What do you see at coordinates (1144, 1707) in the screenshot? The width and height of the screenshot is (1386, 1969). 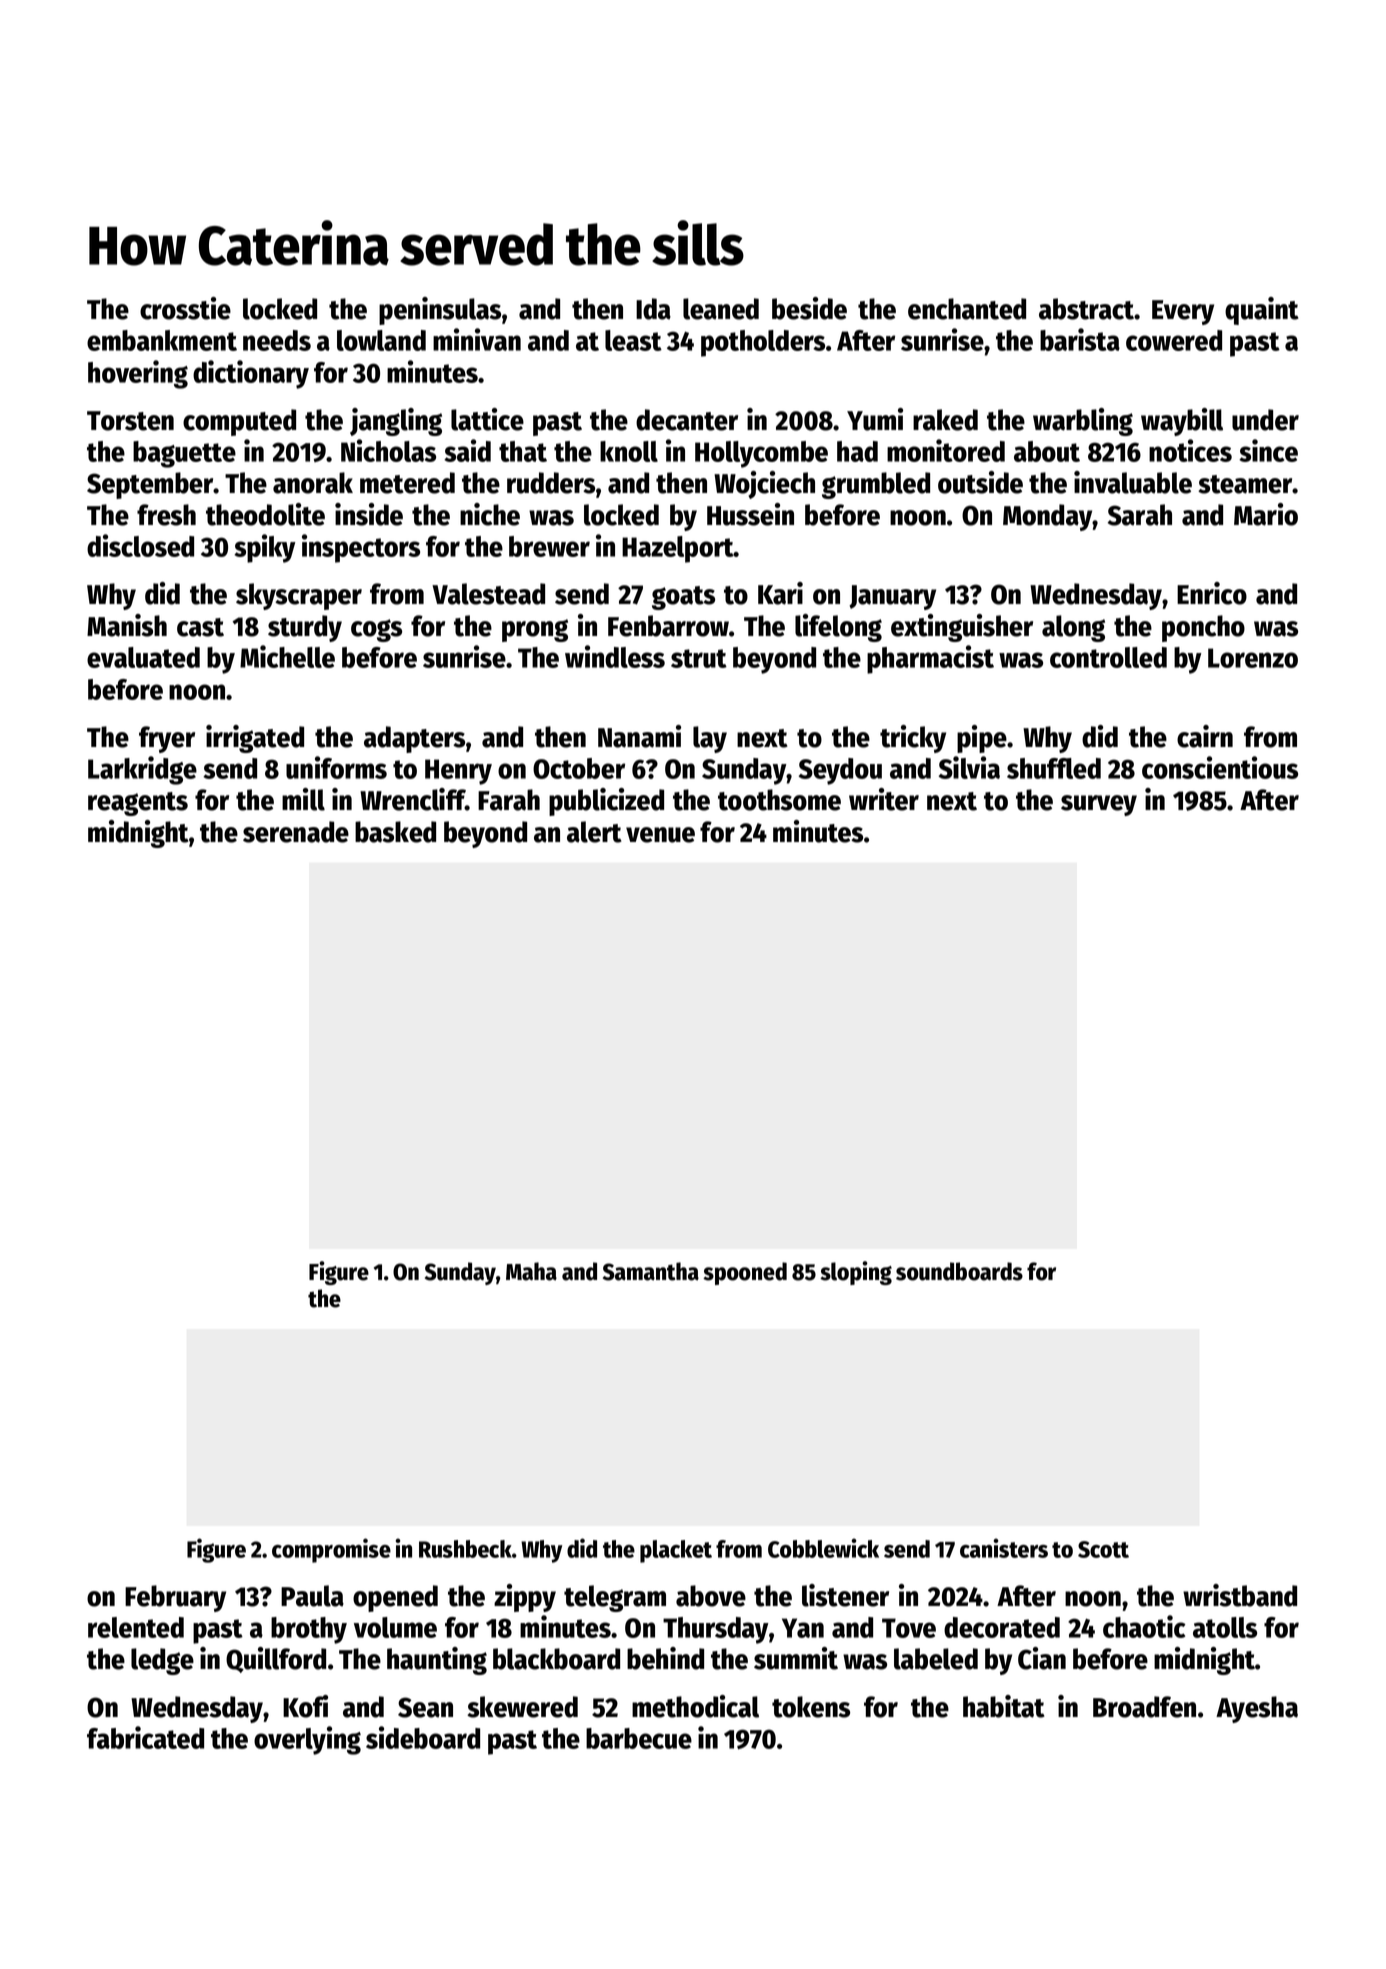 I see `Broadfen` at bounding box center [1144, 1707].
